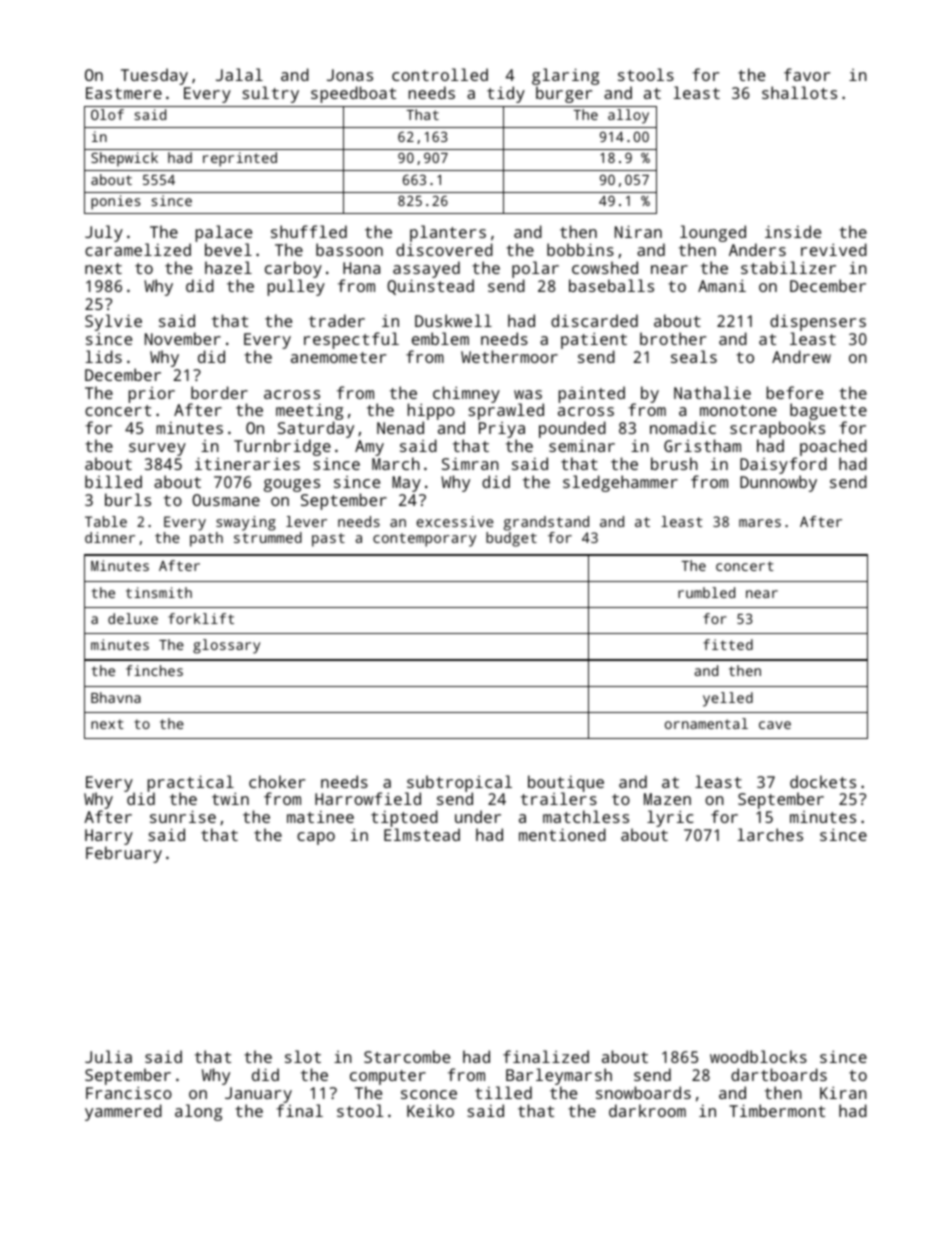 The width and height of the page is (952, 1233). Describe the element at coordinates (807, 74) in the page. I see `favor` at that location.
